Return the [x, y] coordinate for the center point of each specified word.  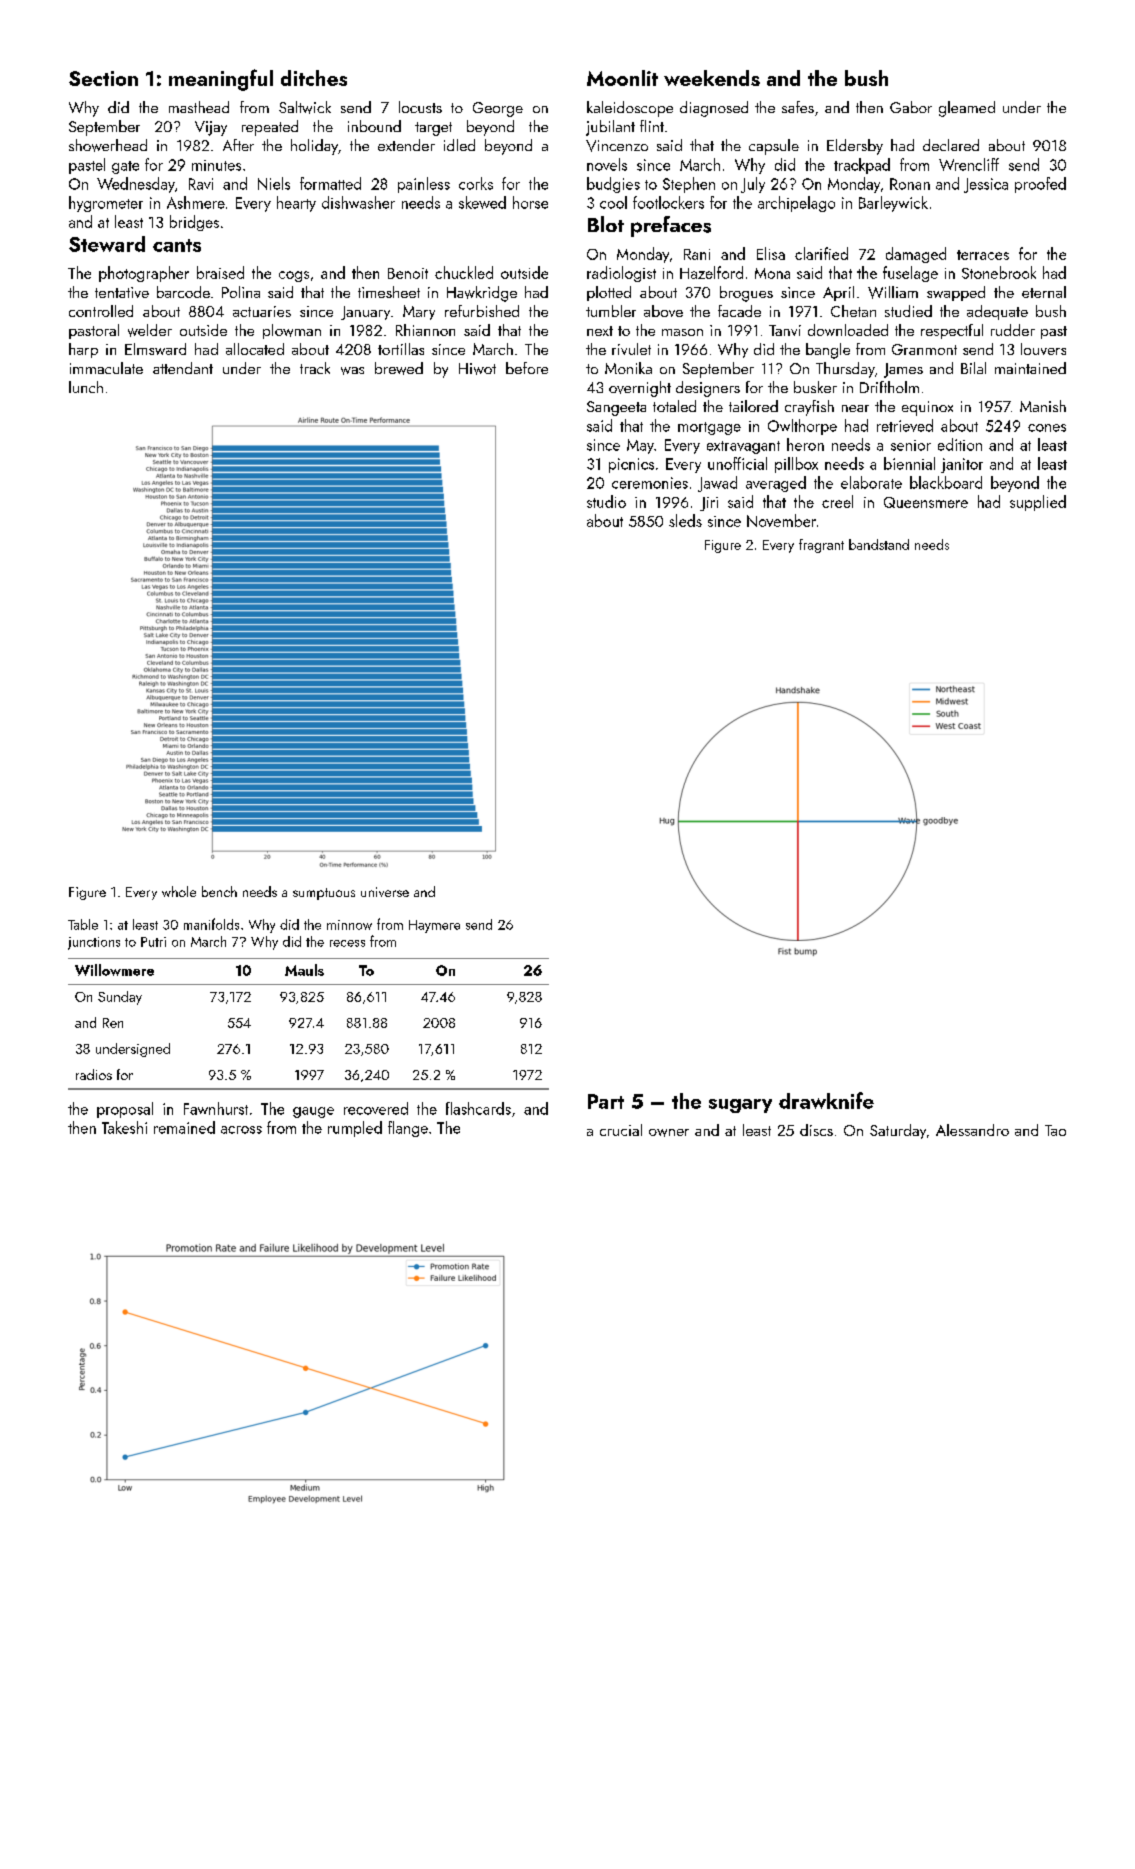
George [498, 109]
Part [606, 1101]
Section [103, 78]
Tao [1055, 1130]
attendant [183, 368]
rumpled [355, 1129]
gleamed [967, 109]
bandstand [879, 544]
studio [606, 501]
